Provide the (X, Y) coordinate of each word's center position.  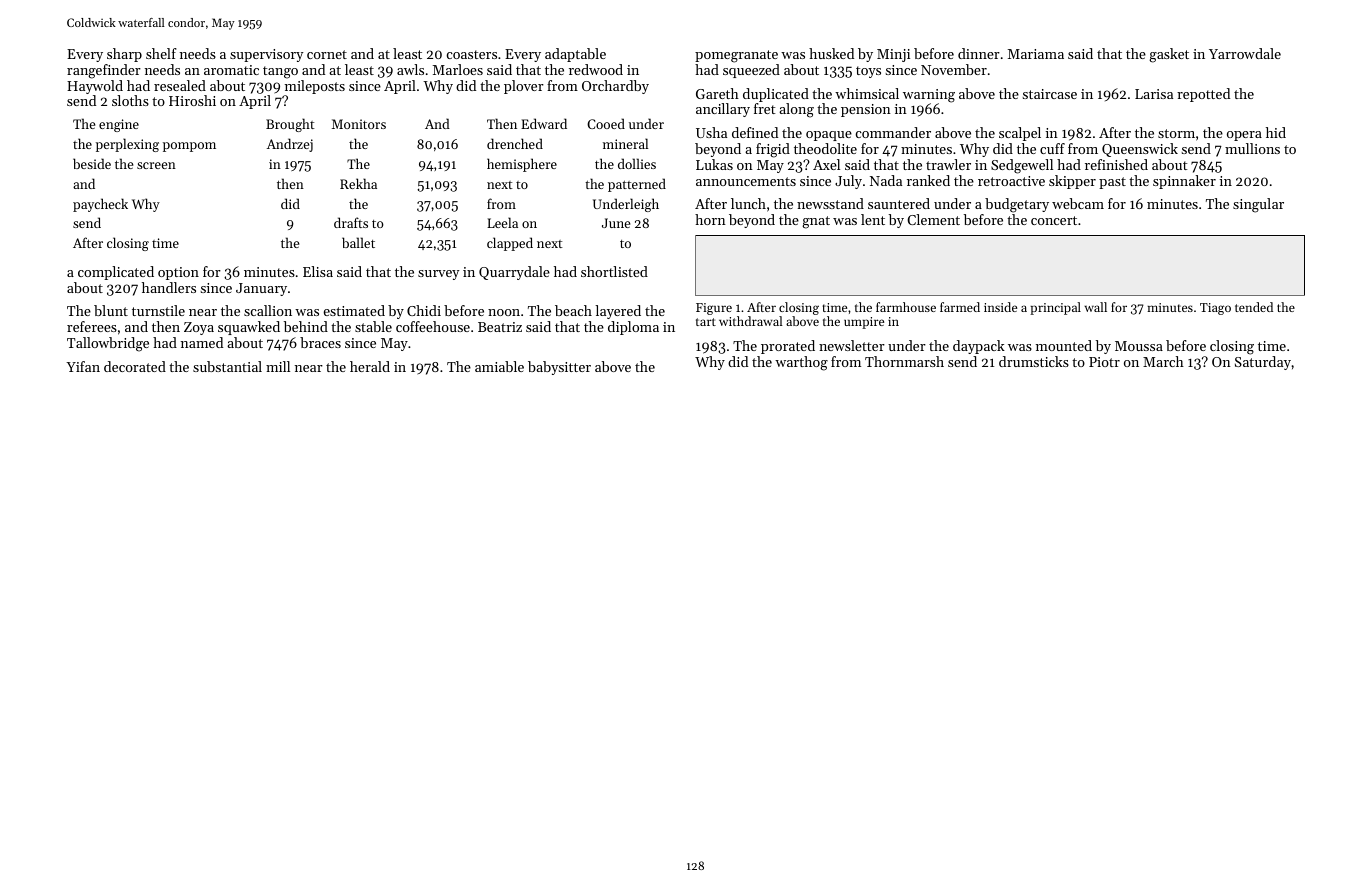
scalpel (1020, 134)
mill (278, 366)
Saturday (1263, 363)
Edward (544, 123)
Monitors (359, 124)
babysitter (559, 368)
